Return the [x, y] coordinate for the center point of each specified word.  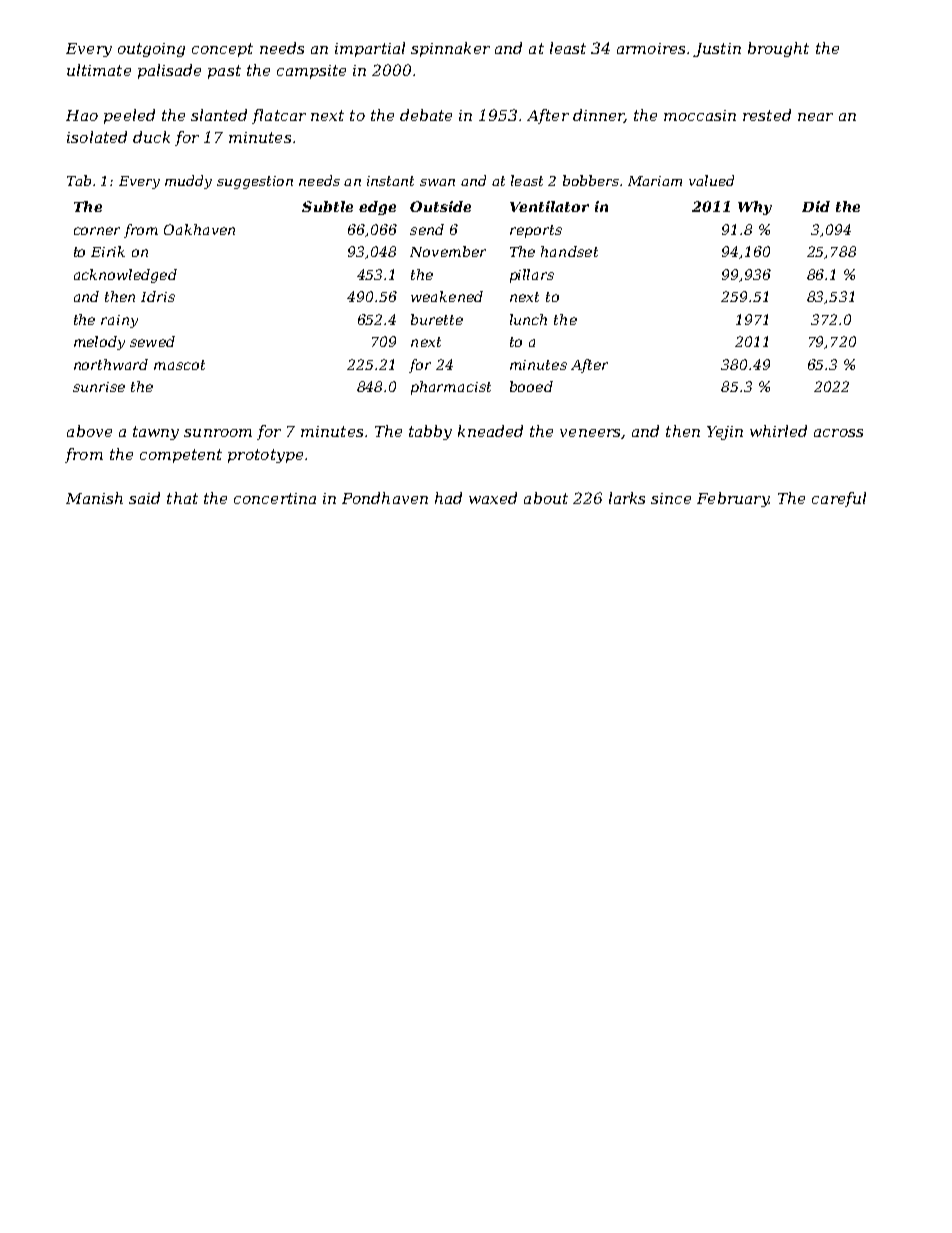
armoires [651, 48]
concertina [275, 498]
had [448, 498]
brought [778, 49]
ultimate [99, 70]
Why [755, 208]
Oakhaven [199, 229]
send [427, 229]
